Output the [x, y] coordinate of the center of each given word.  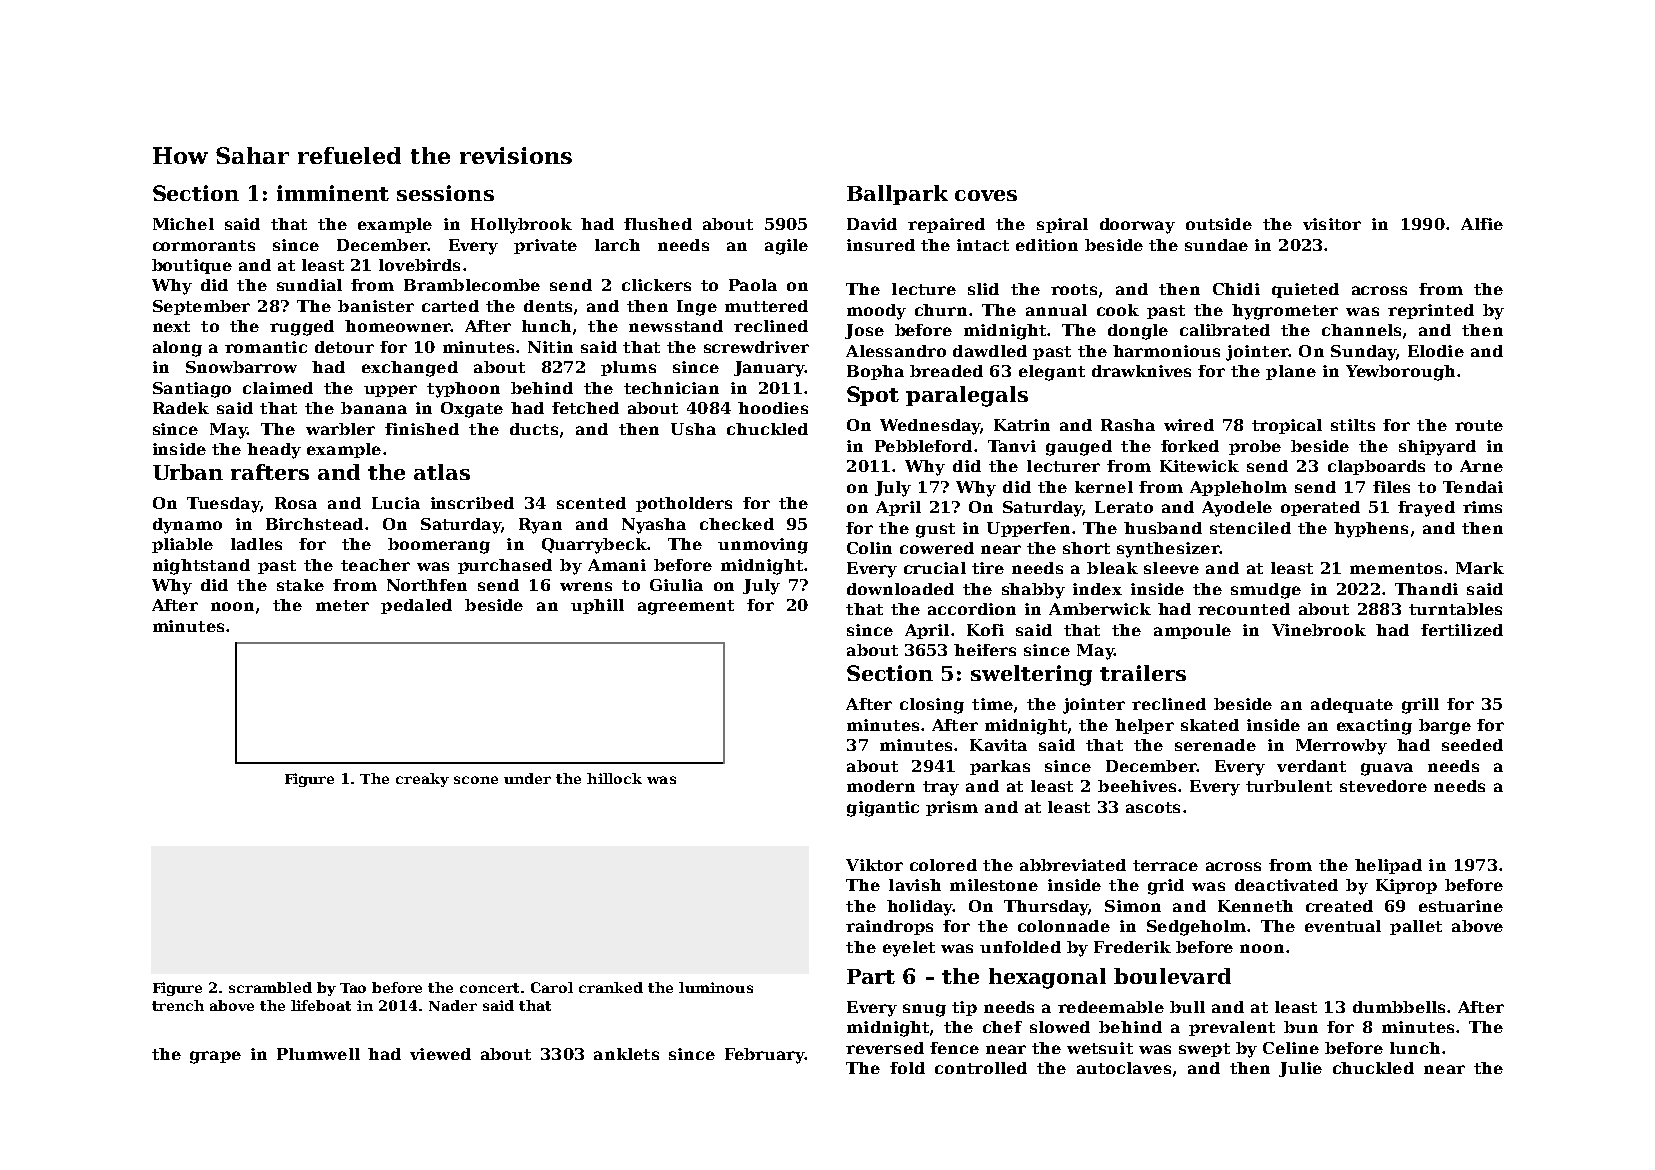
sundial [309, 285]
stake [300, 585]
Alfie [1482, 224]
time [992, 704]
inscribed [472, 503]
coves [986, 195]
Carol [552, 987]
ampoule [1192, 631]
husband [1163, 528]
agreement [686, 607]
